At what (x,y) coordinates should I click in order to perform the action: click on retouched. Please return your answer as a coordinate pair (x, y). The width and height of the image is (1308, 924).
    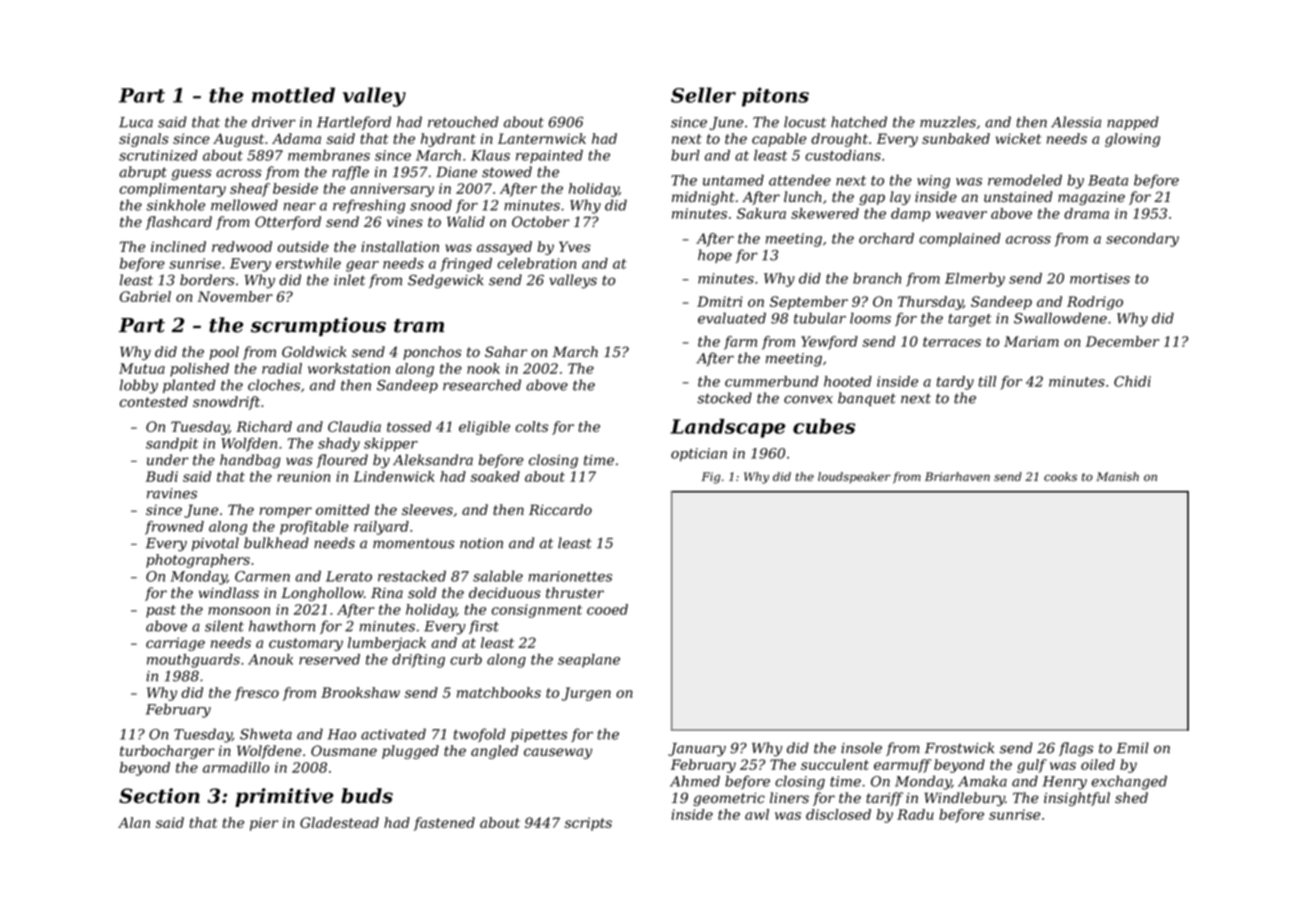
    Looking at the image, I should click on (463, 122).
